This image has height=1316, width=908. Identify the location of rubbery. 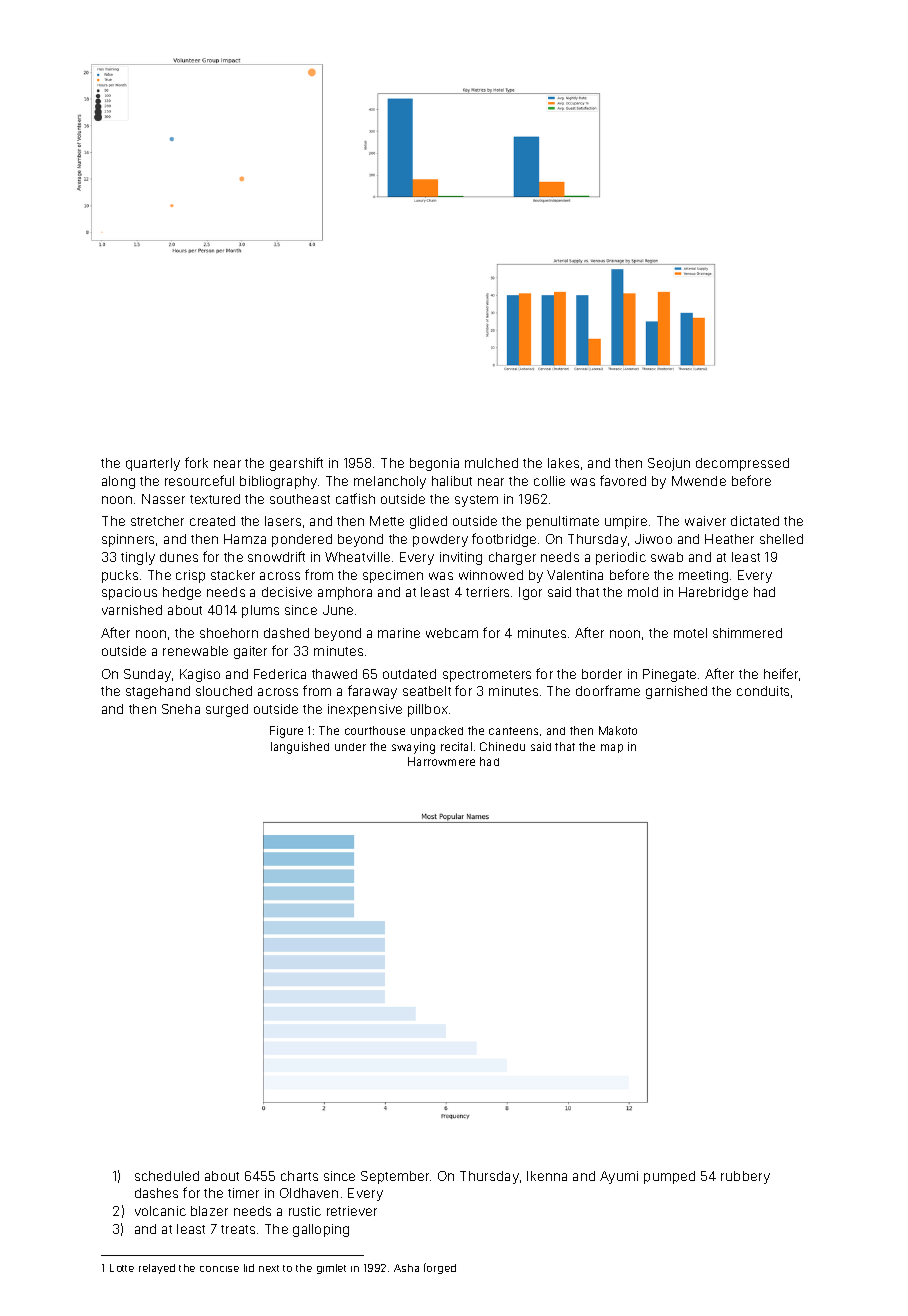
(745, 1177).
